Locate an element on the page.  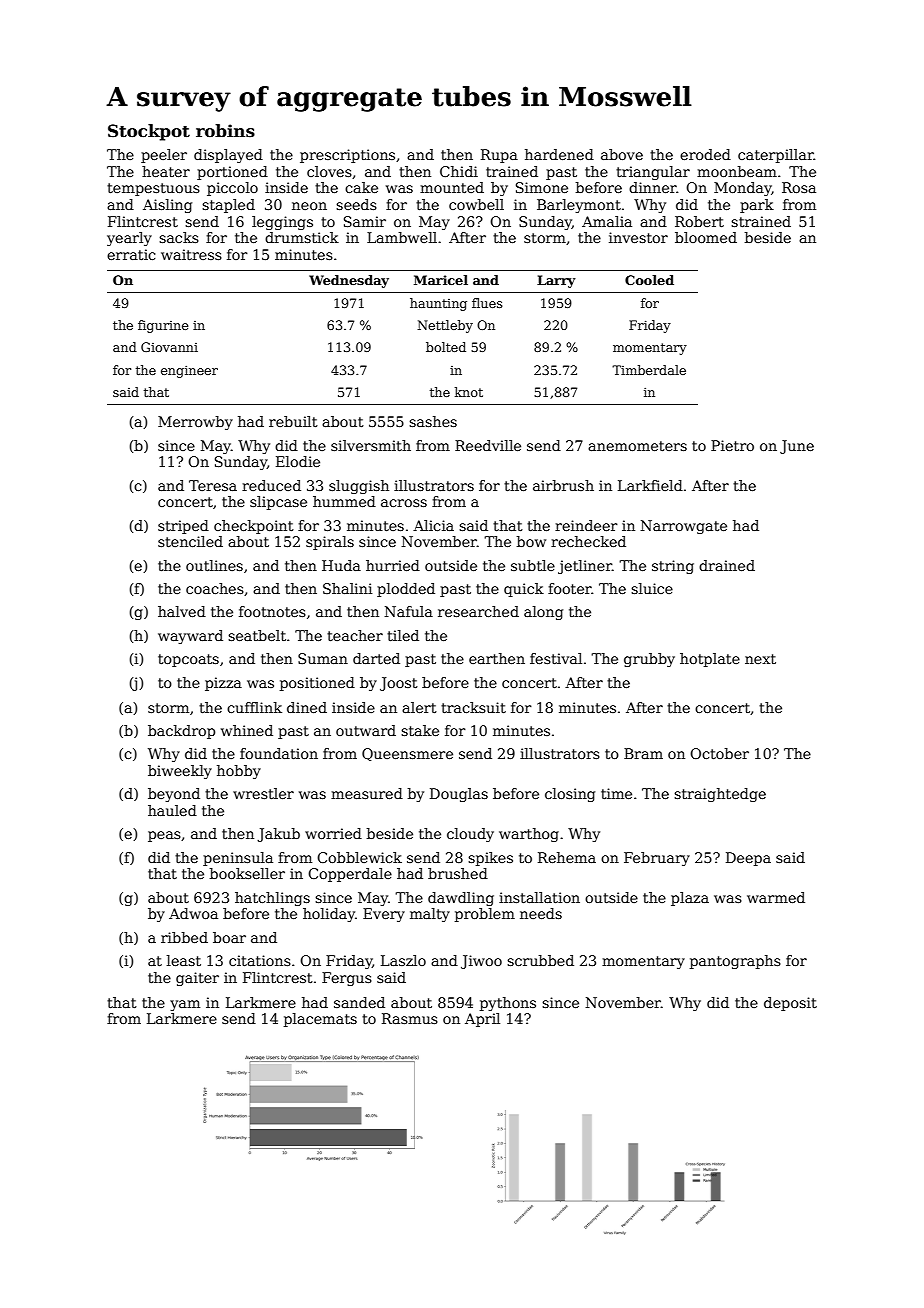
hauled is located at coordinates (172, 810).
